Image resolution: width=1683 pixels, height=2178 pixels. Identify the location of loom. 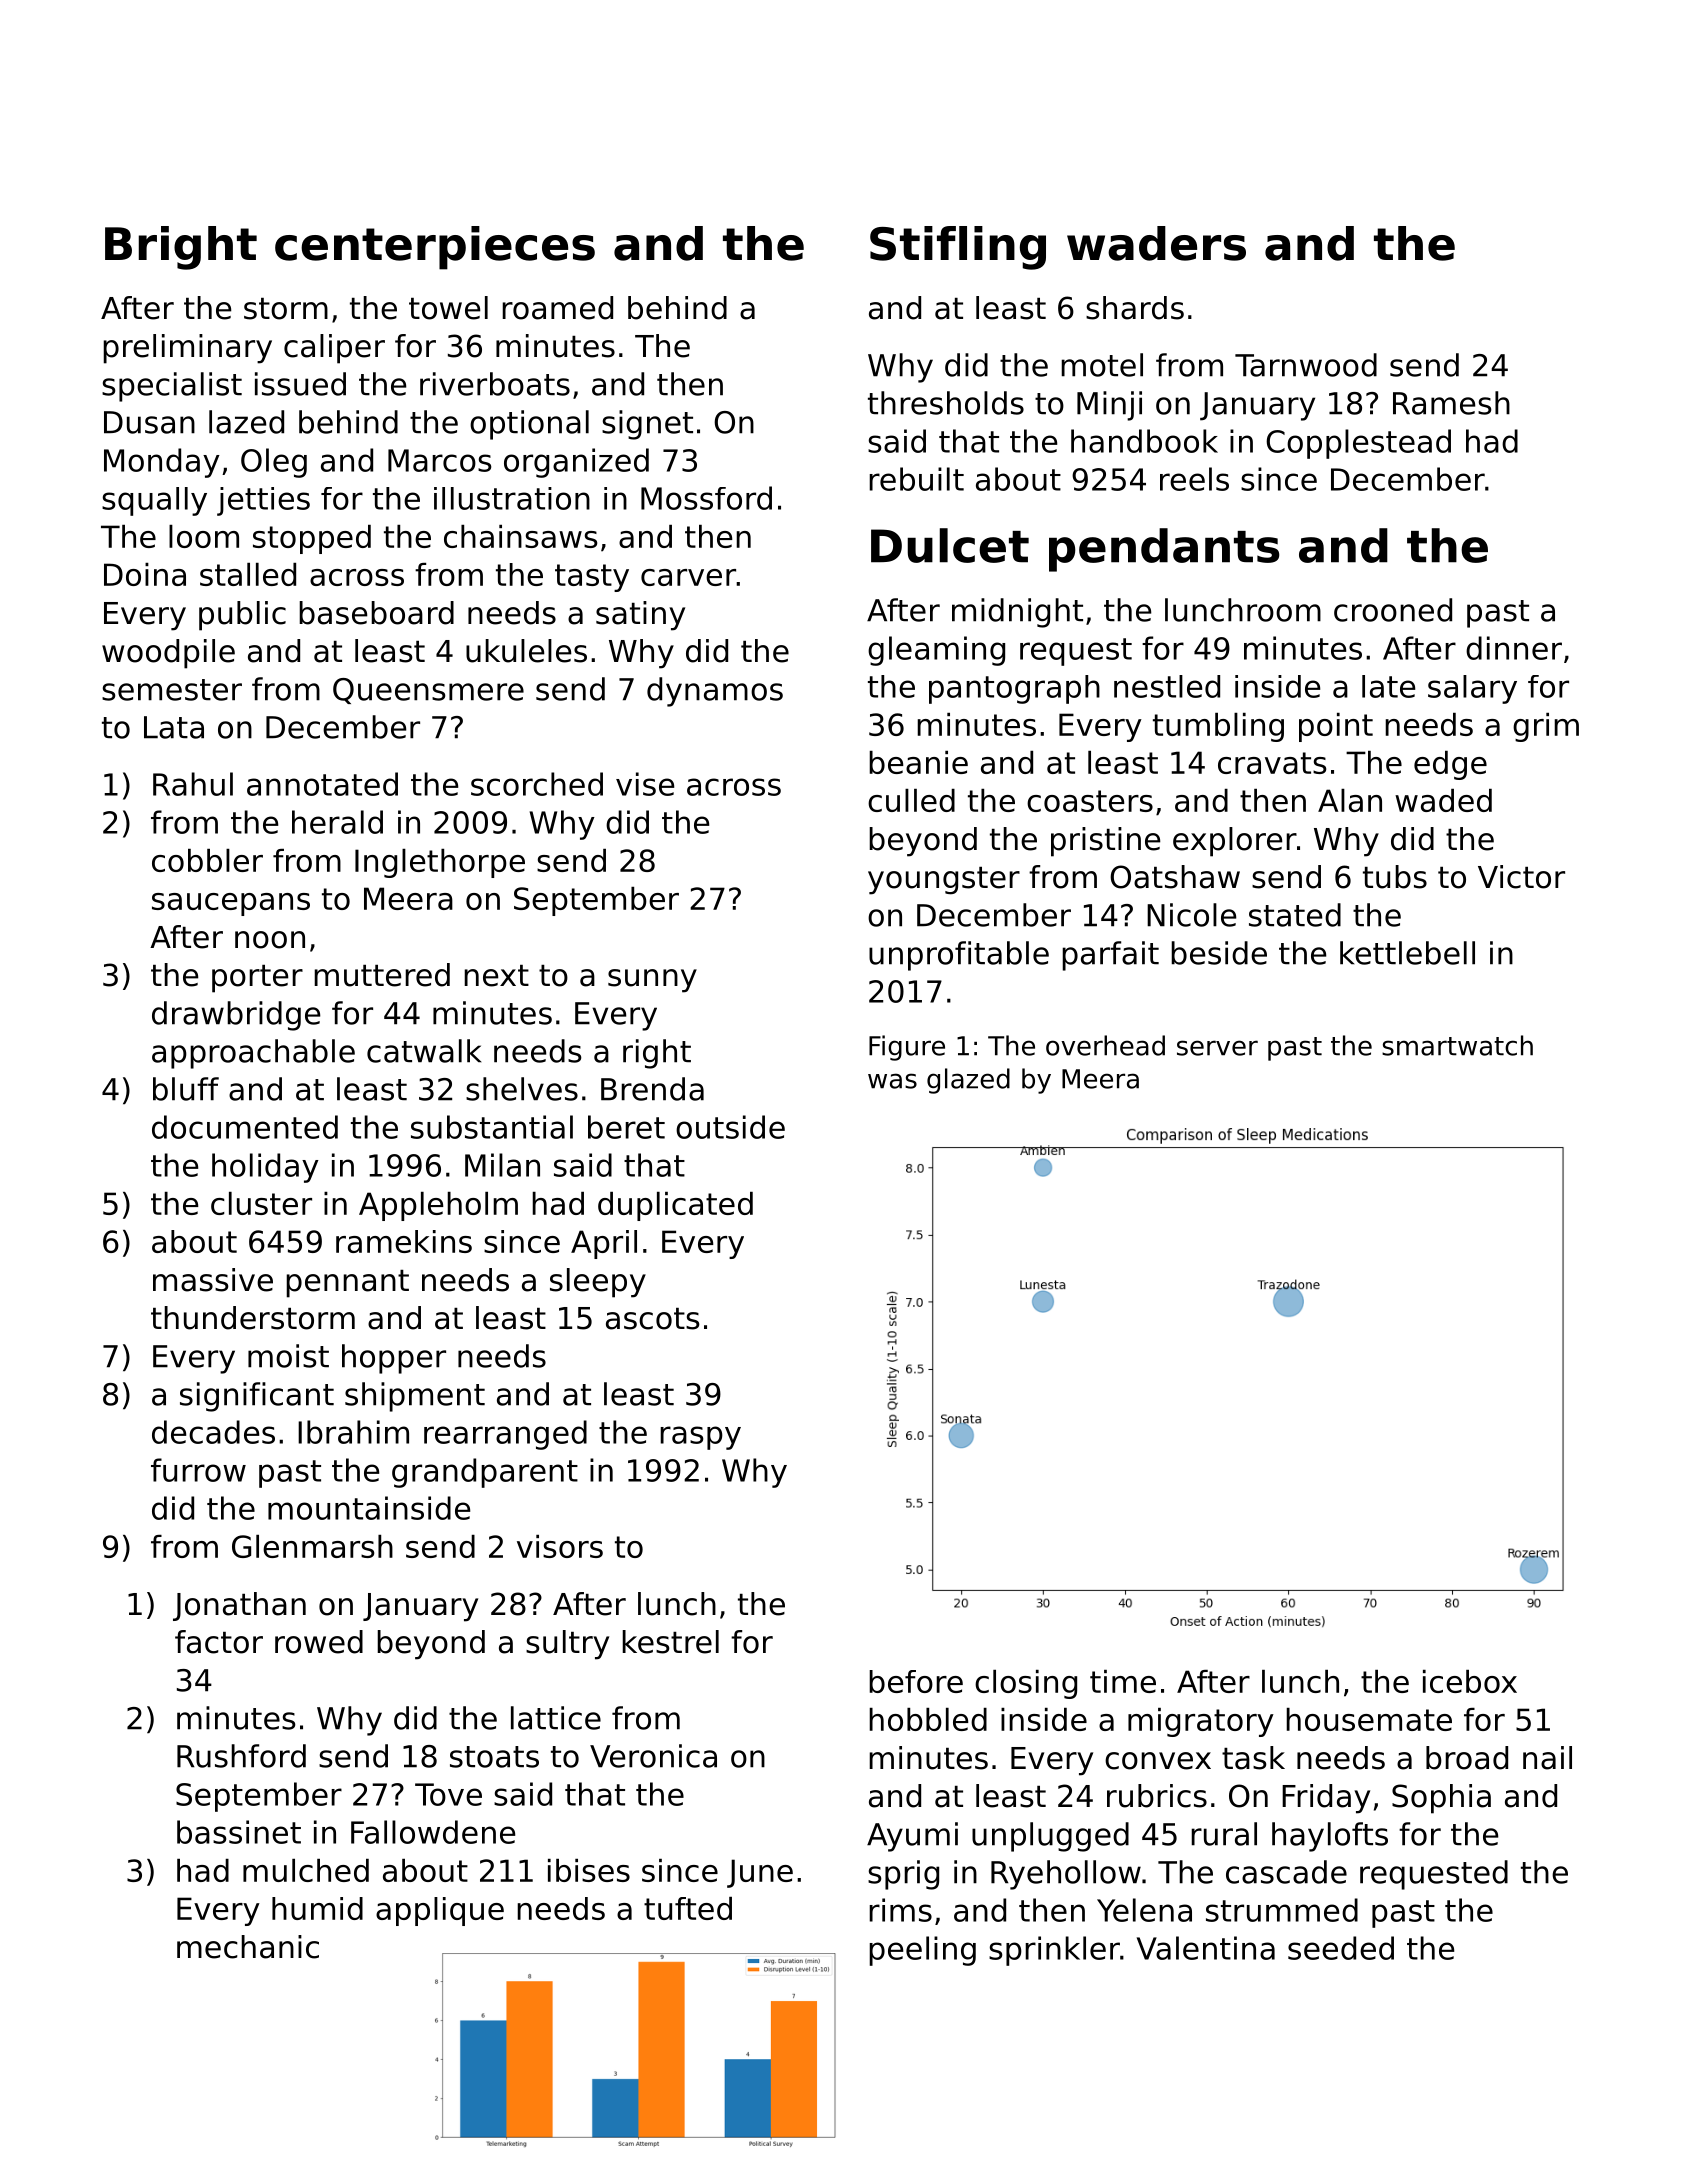
(204, 536).
